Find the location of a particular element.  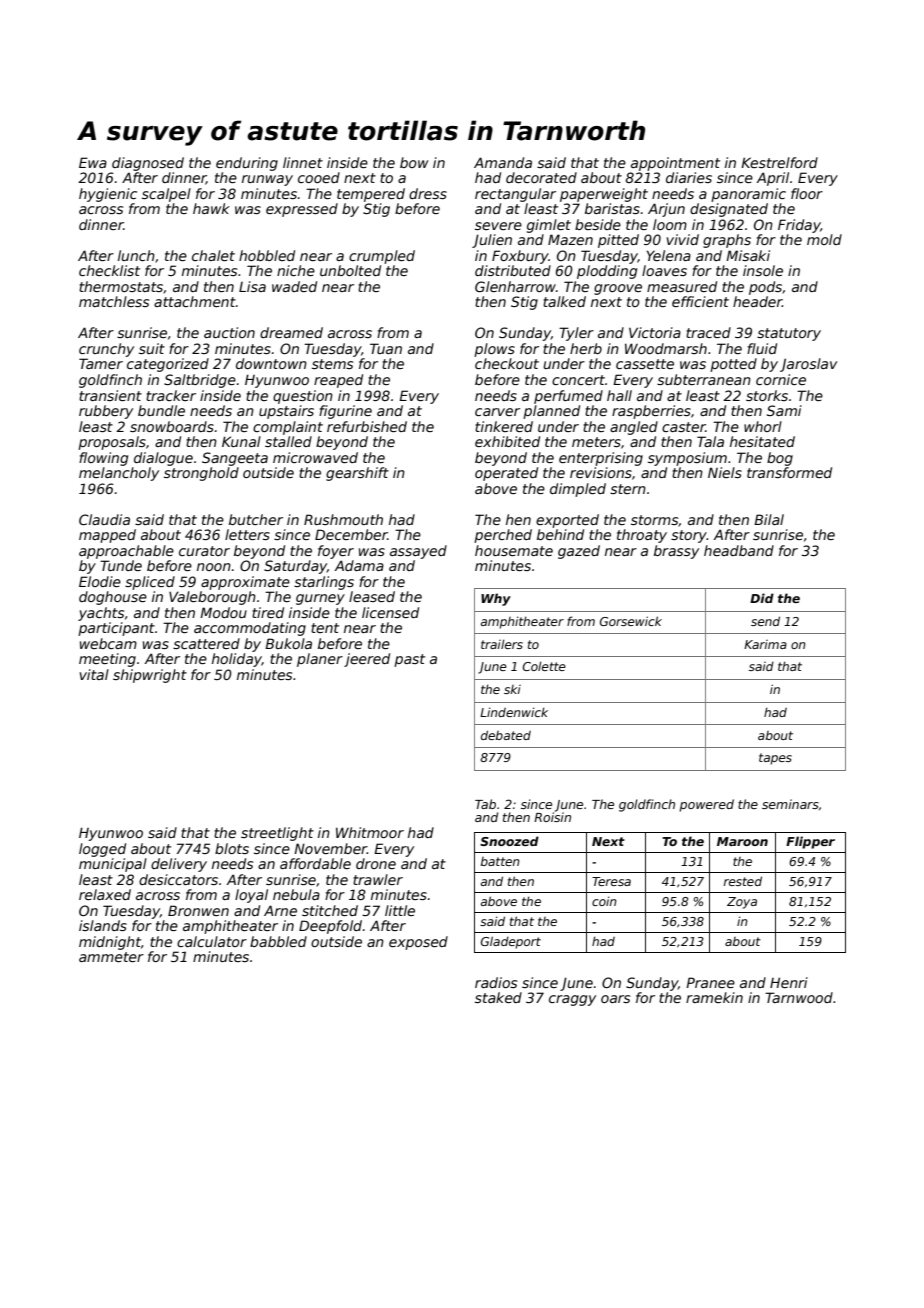

enduring is located at coordinates (247, 164).
